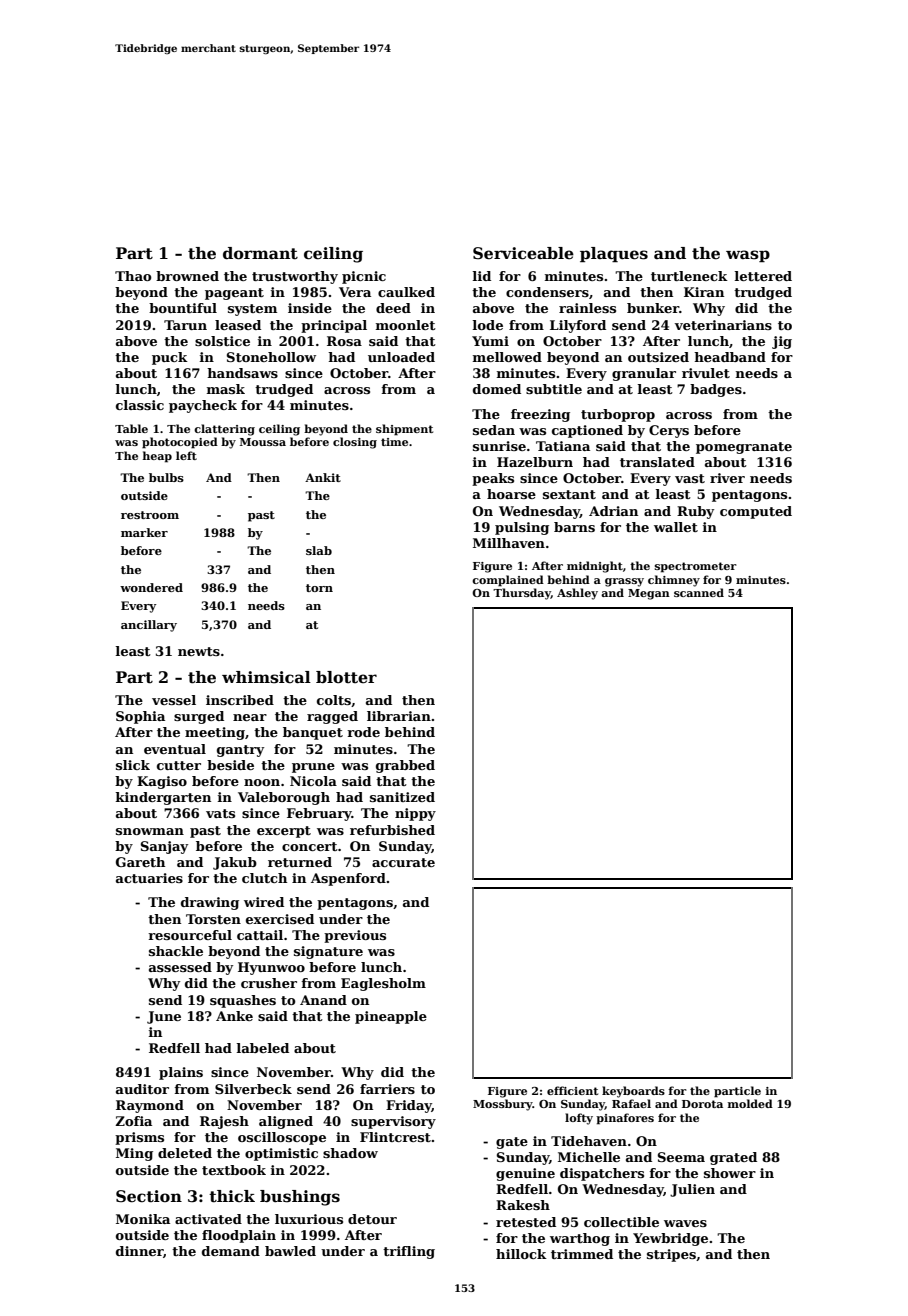 The image size is (908, 1316). What do you see at coordinates (355, 936) in the image?
I see `previous` at bounding box center [355, 936].
